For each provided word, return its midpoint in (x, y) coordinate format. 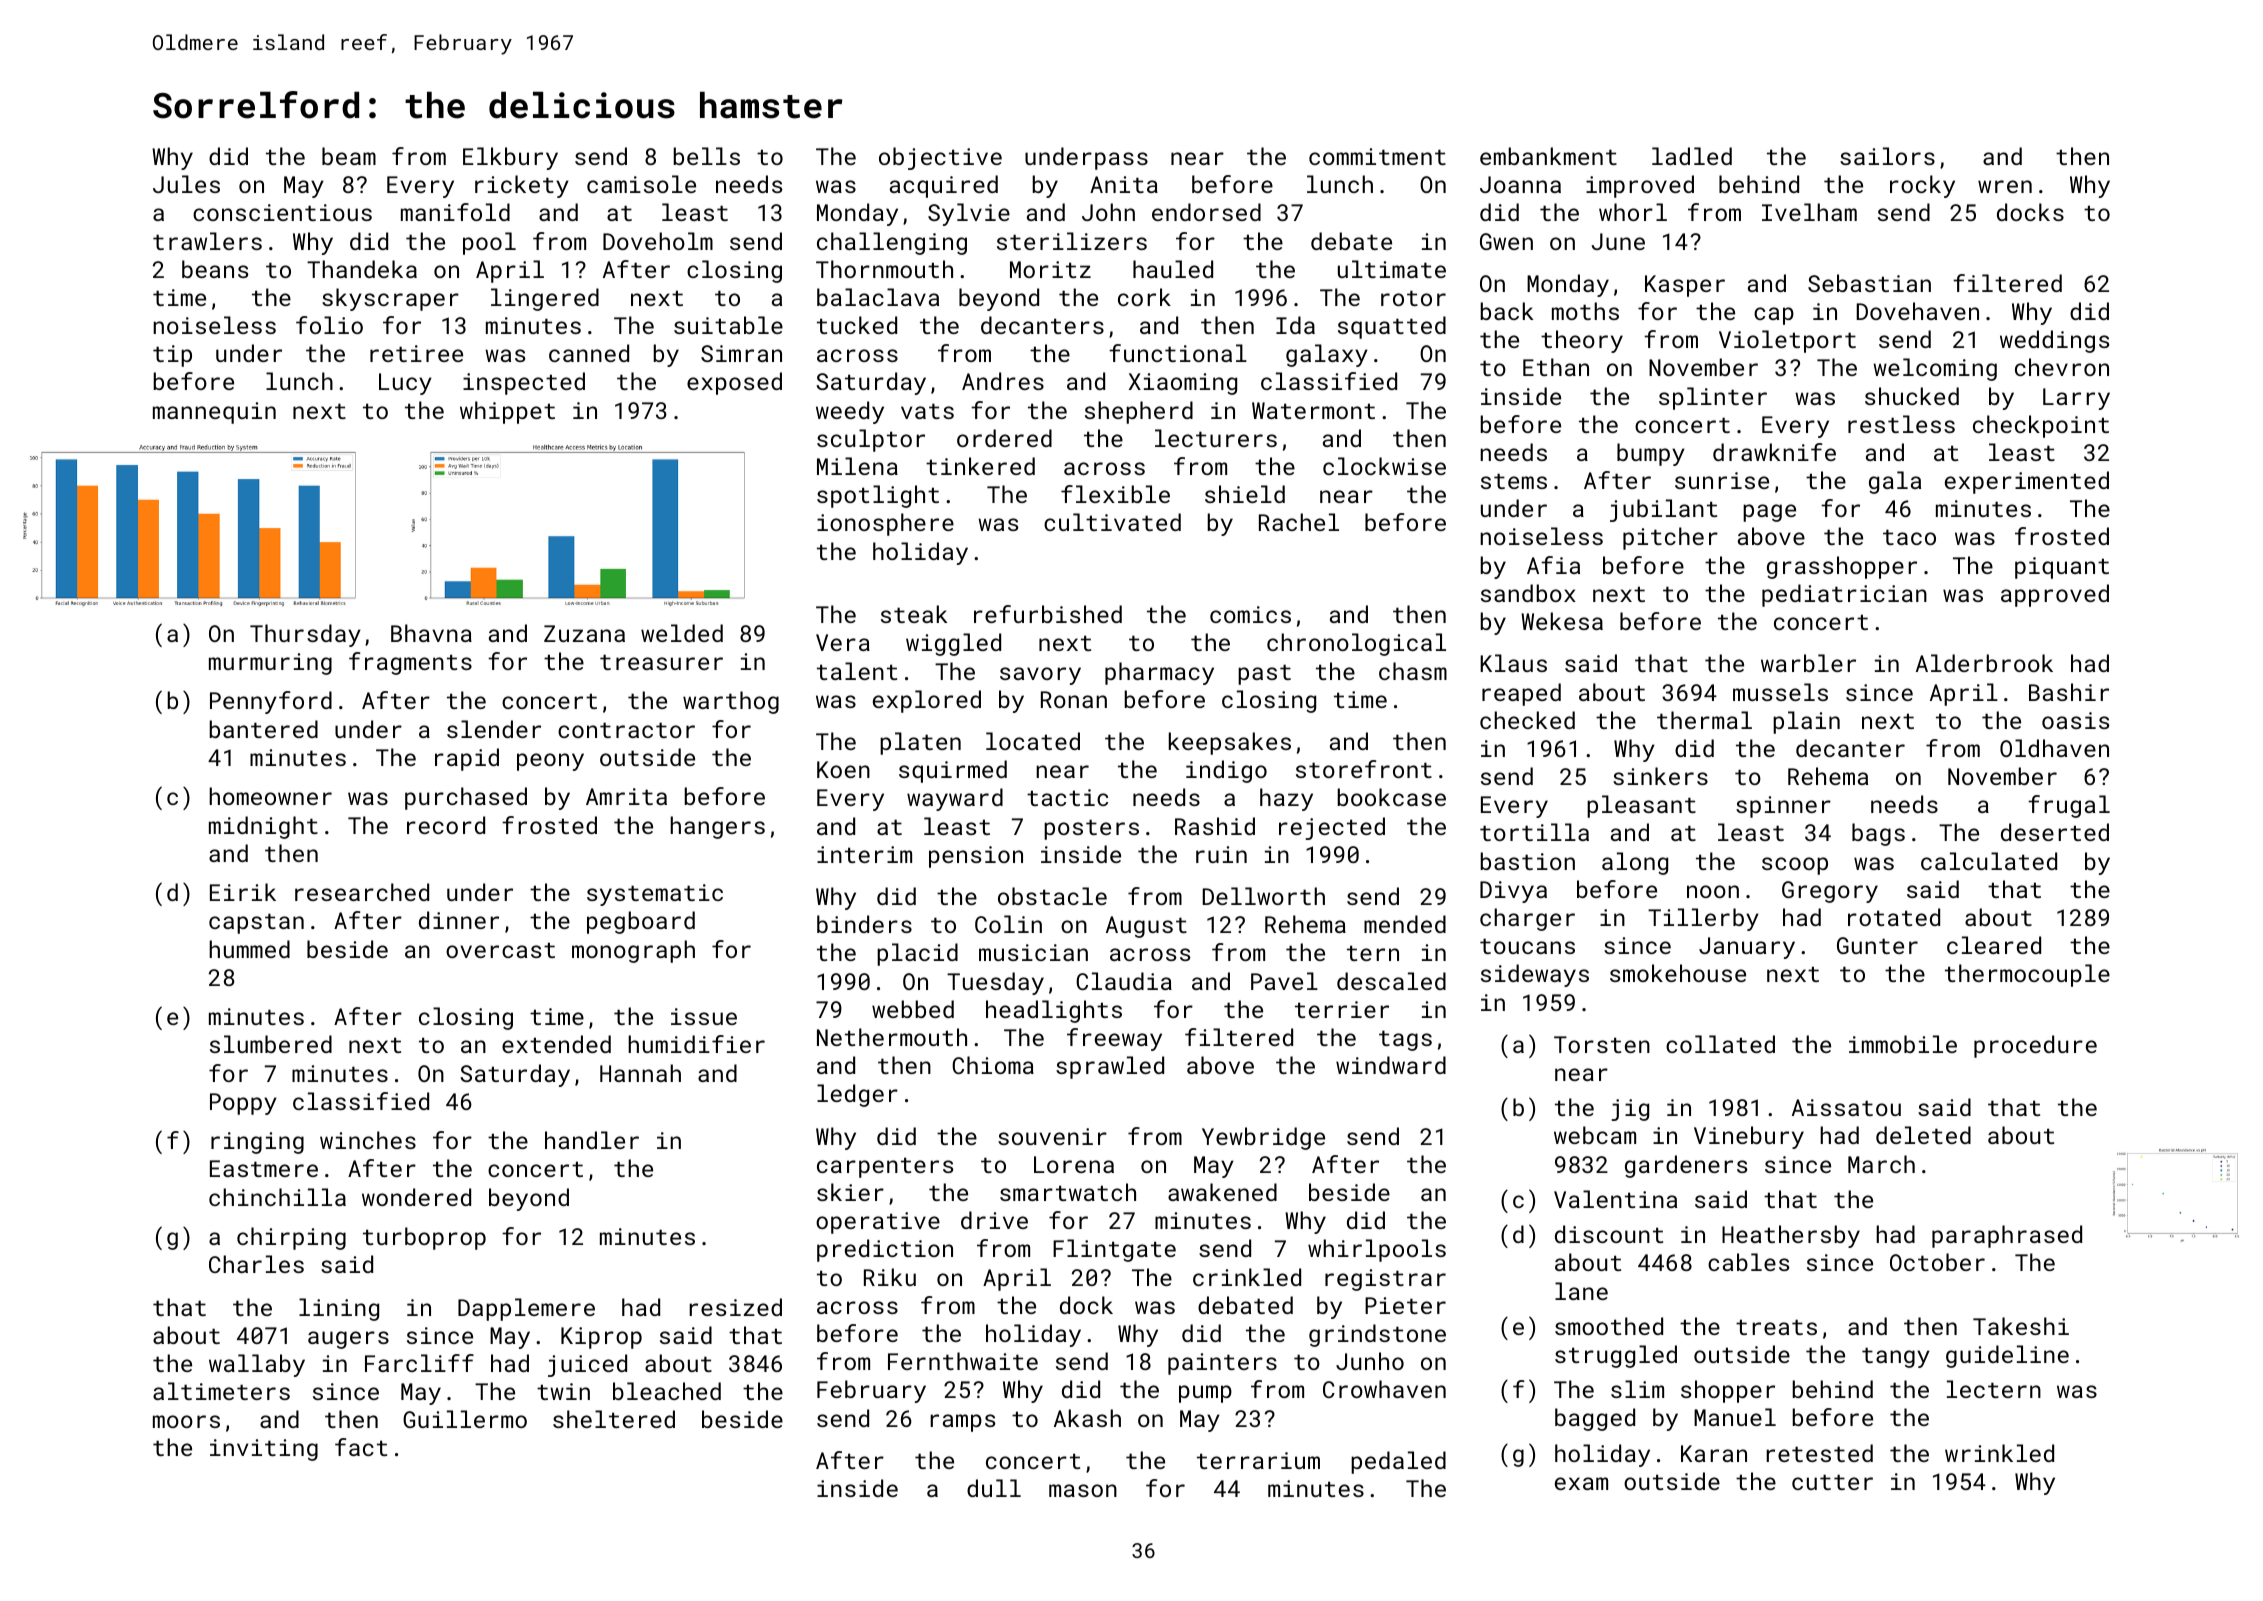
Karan (1714, 1453)
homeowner (270, 796)
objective (940, 158)
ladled (1692, 156)
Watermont (1313, 410)
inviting (264, 1450)
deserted (2055, 832)
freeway (1114, 1039)
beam (349, 156)
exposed (734, 383)
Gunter (1877, 945)
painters (1222, 1364)
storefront (1364, 769)
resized (735, 1307)
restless (1901, 424)
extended (556, 1044)
